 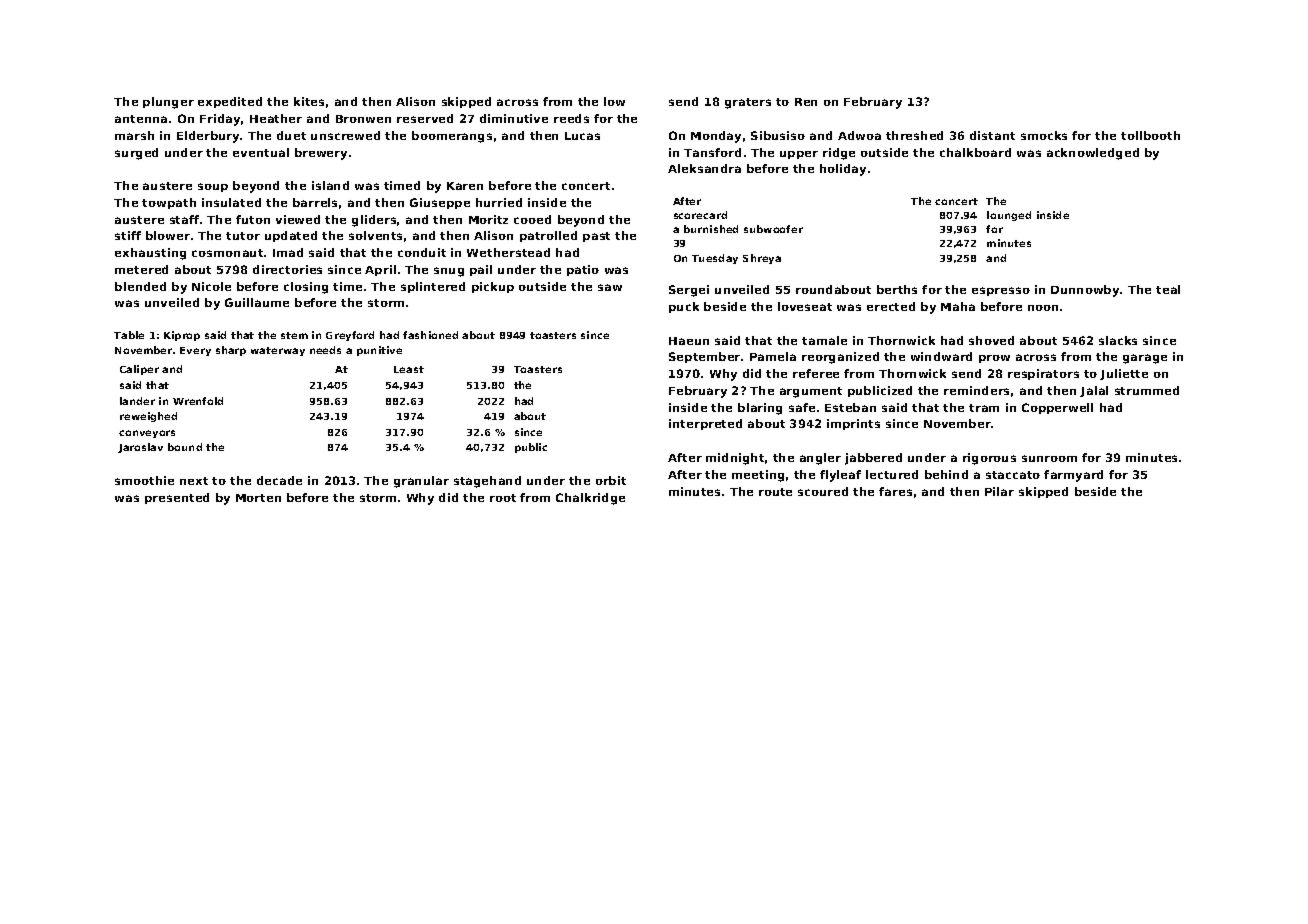 What do you see at coordinates (258, 498) in the document?
I see `Morten` at bounding box center [258, 498].
